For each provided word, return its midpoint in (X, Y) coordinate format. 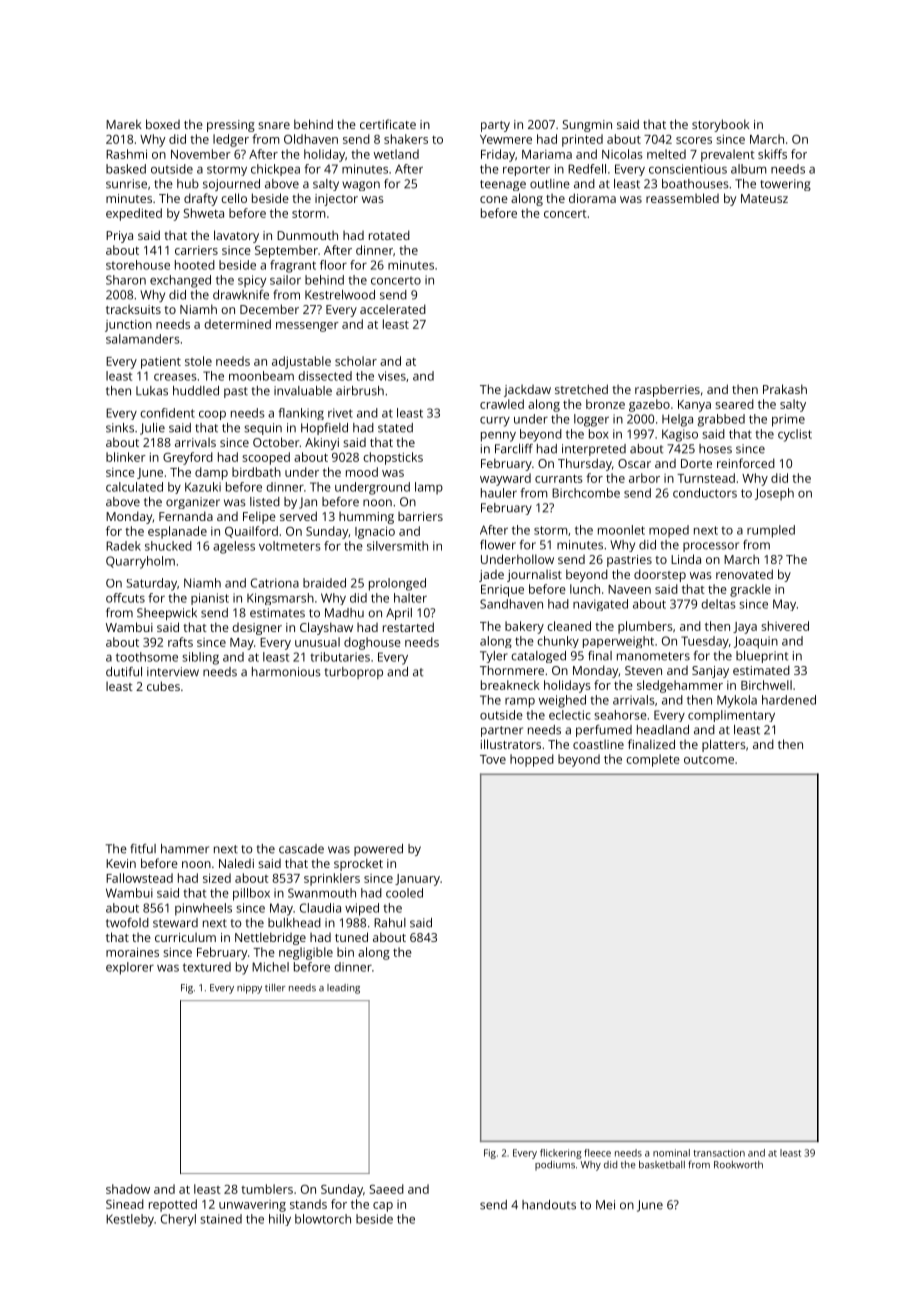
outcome (709, 760)
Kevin (121, 863)
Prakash (785, 389)
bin (345, 952)
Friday (498, 155)
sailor (285, 280)
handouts (549, 1205)
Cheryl (178, 1220)
